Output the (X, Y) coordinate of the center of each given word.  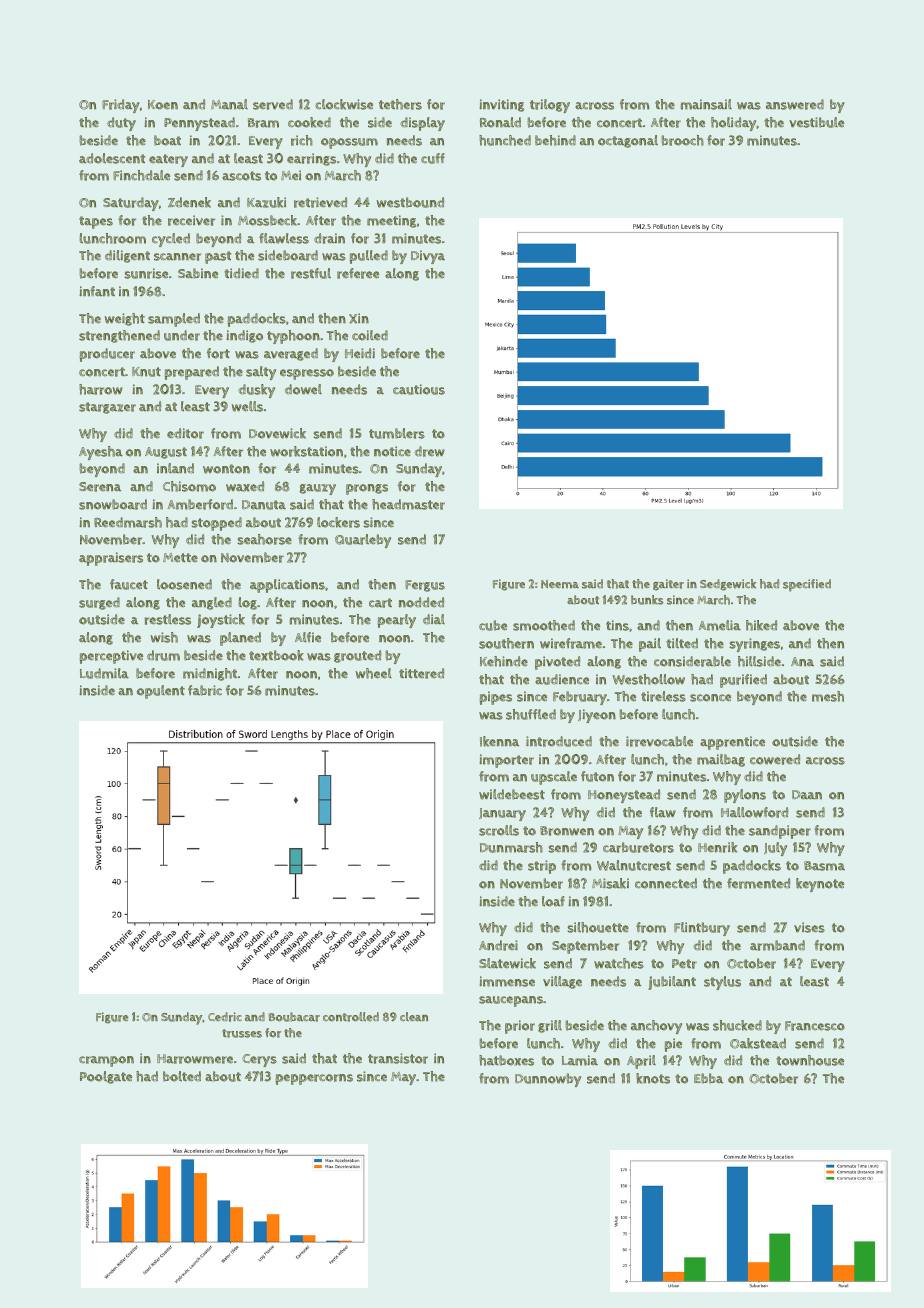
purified (743, 681)
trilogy (550, 106)
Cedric (225, 1017)
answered (795, 104)
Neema (560, 584)
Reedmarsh (128, 522)
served (273, 104)
